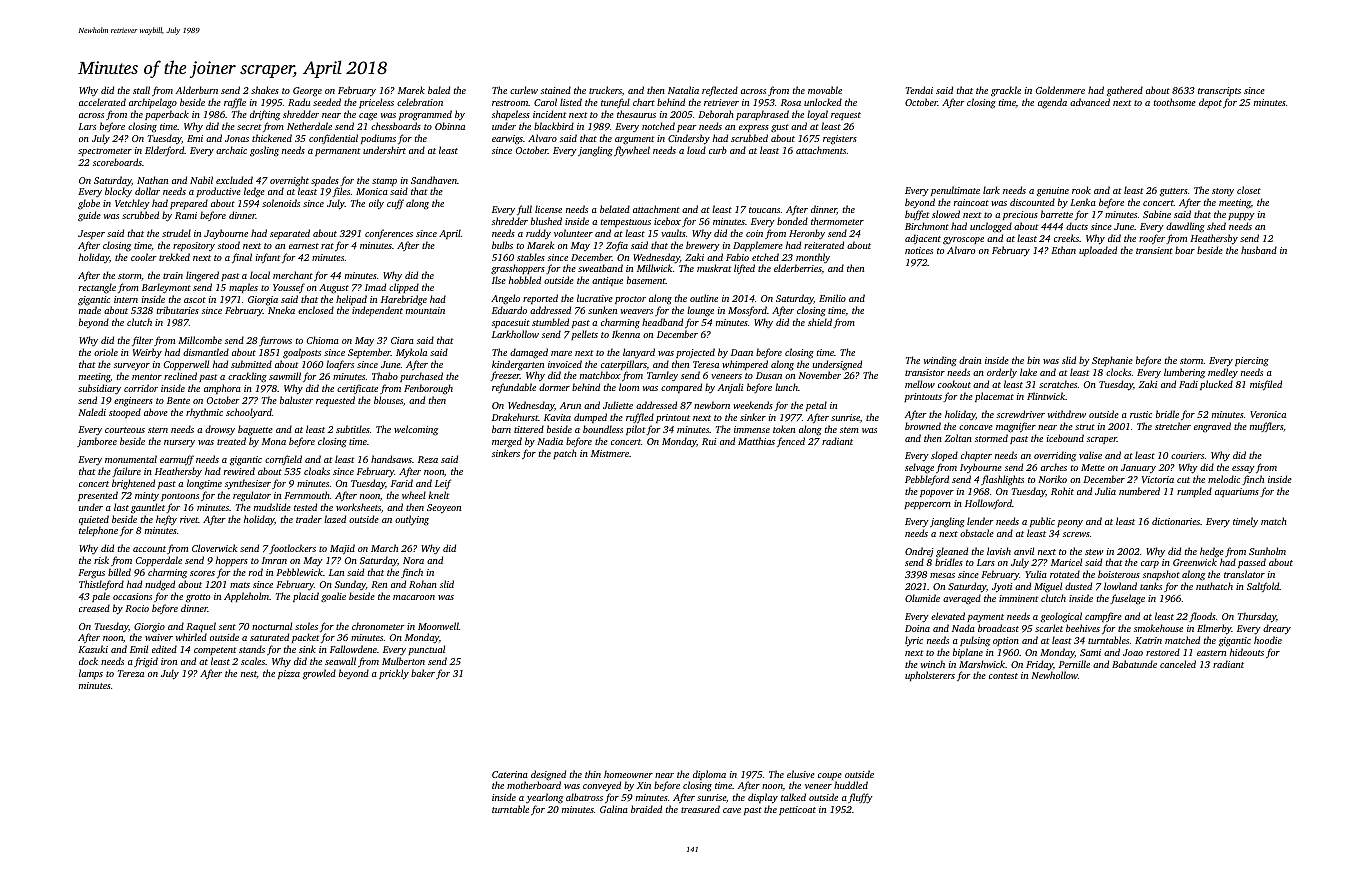  What do you see at coordinates (426, 650) in the image?
I see `punctual` at bounding box center [426, 650].
